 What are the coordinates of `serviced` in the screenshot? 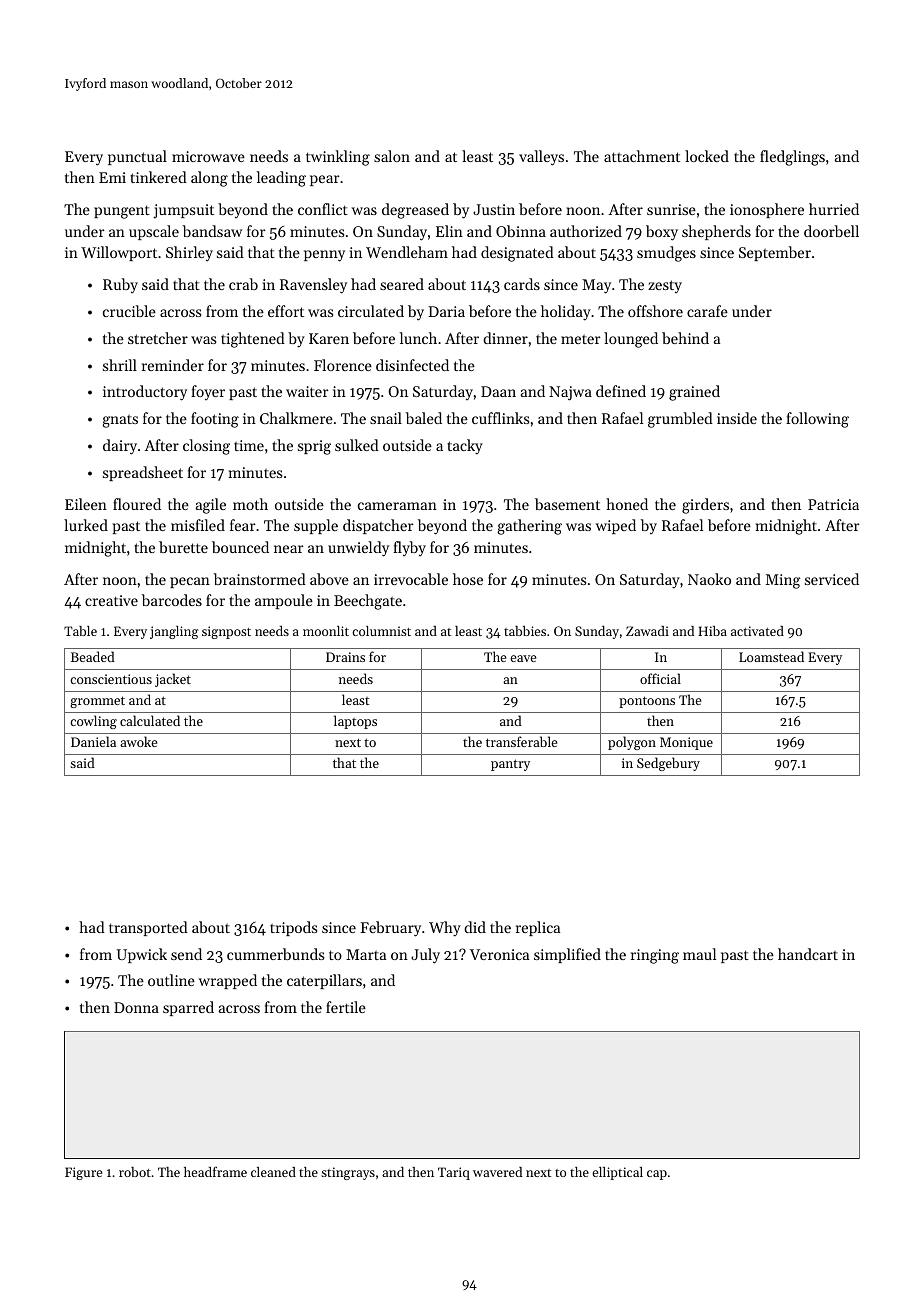 It's located at (832, 579).
